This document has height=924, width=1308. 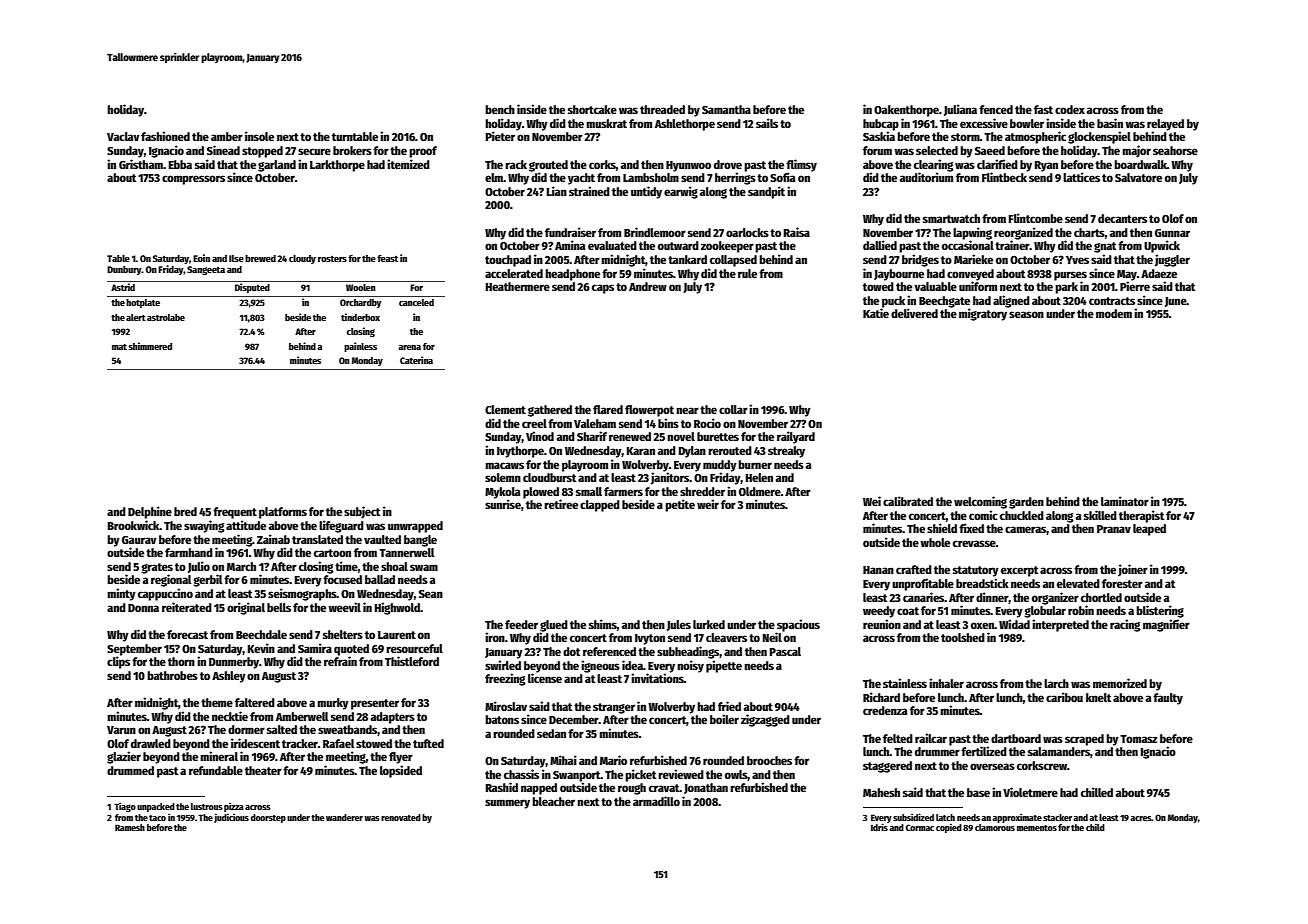 What do you see at coordinates (136, 317) in the document?
I see `alert` at bounding box center [136, 317].
